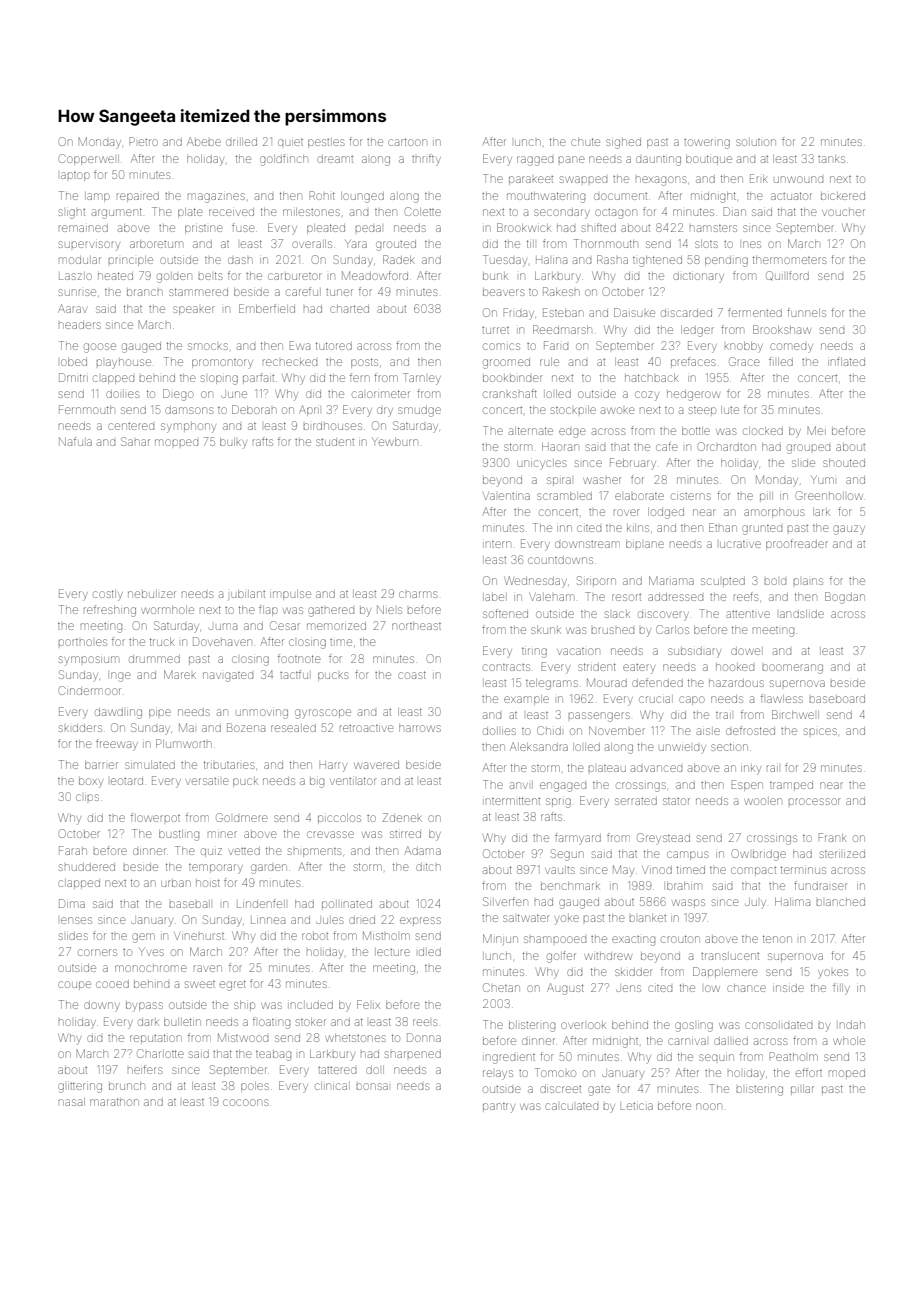 This screenshot has height=1308, width=924. What do you see at coordinates (505, 613) in the screenshot?
I see `softened` at bounding box center [505, 613].
